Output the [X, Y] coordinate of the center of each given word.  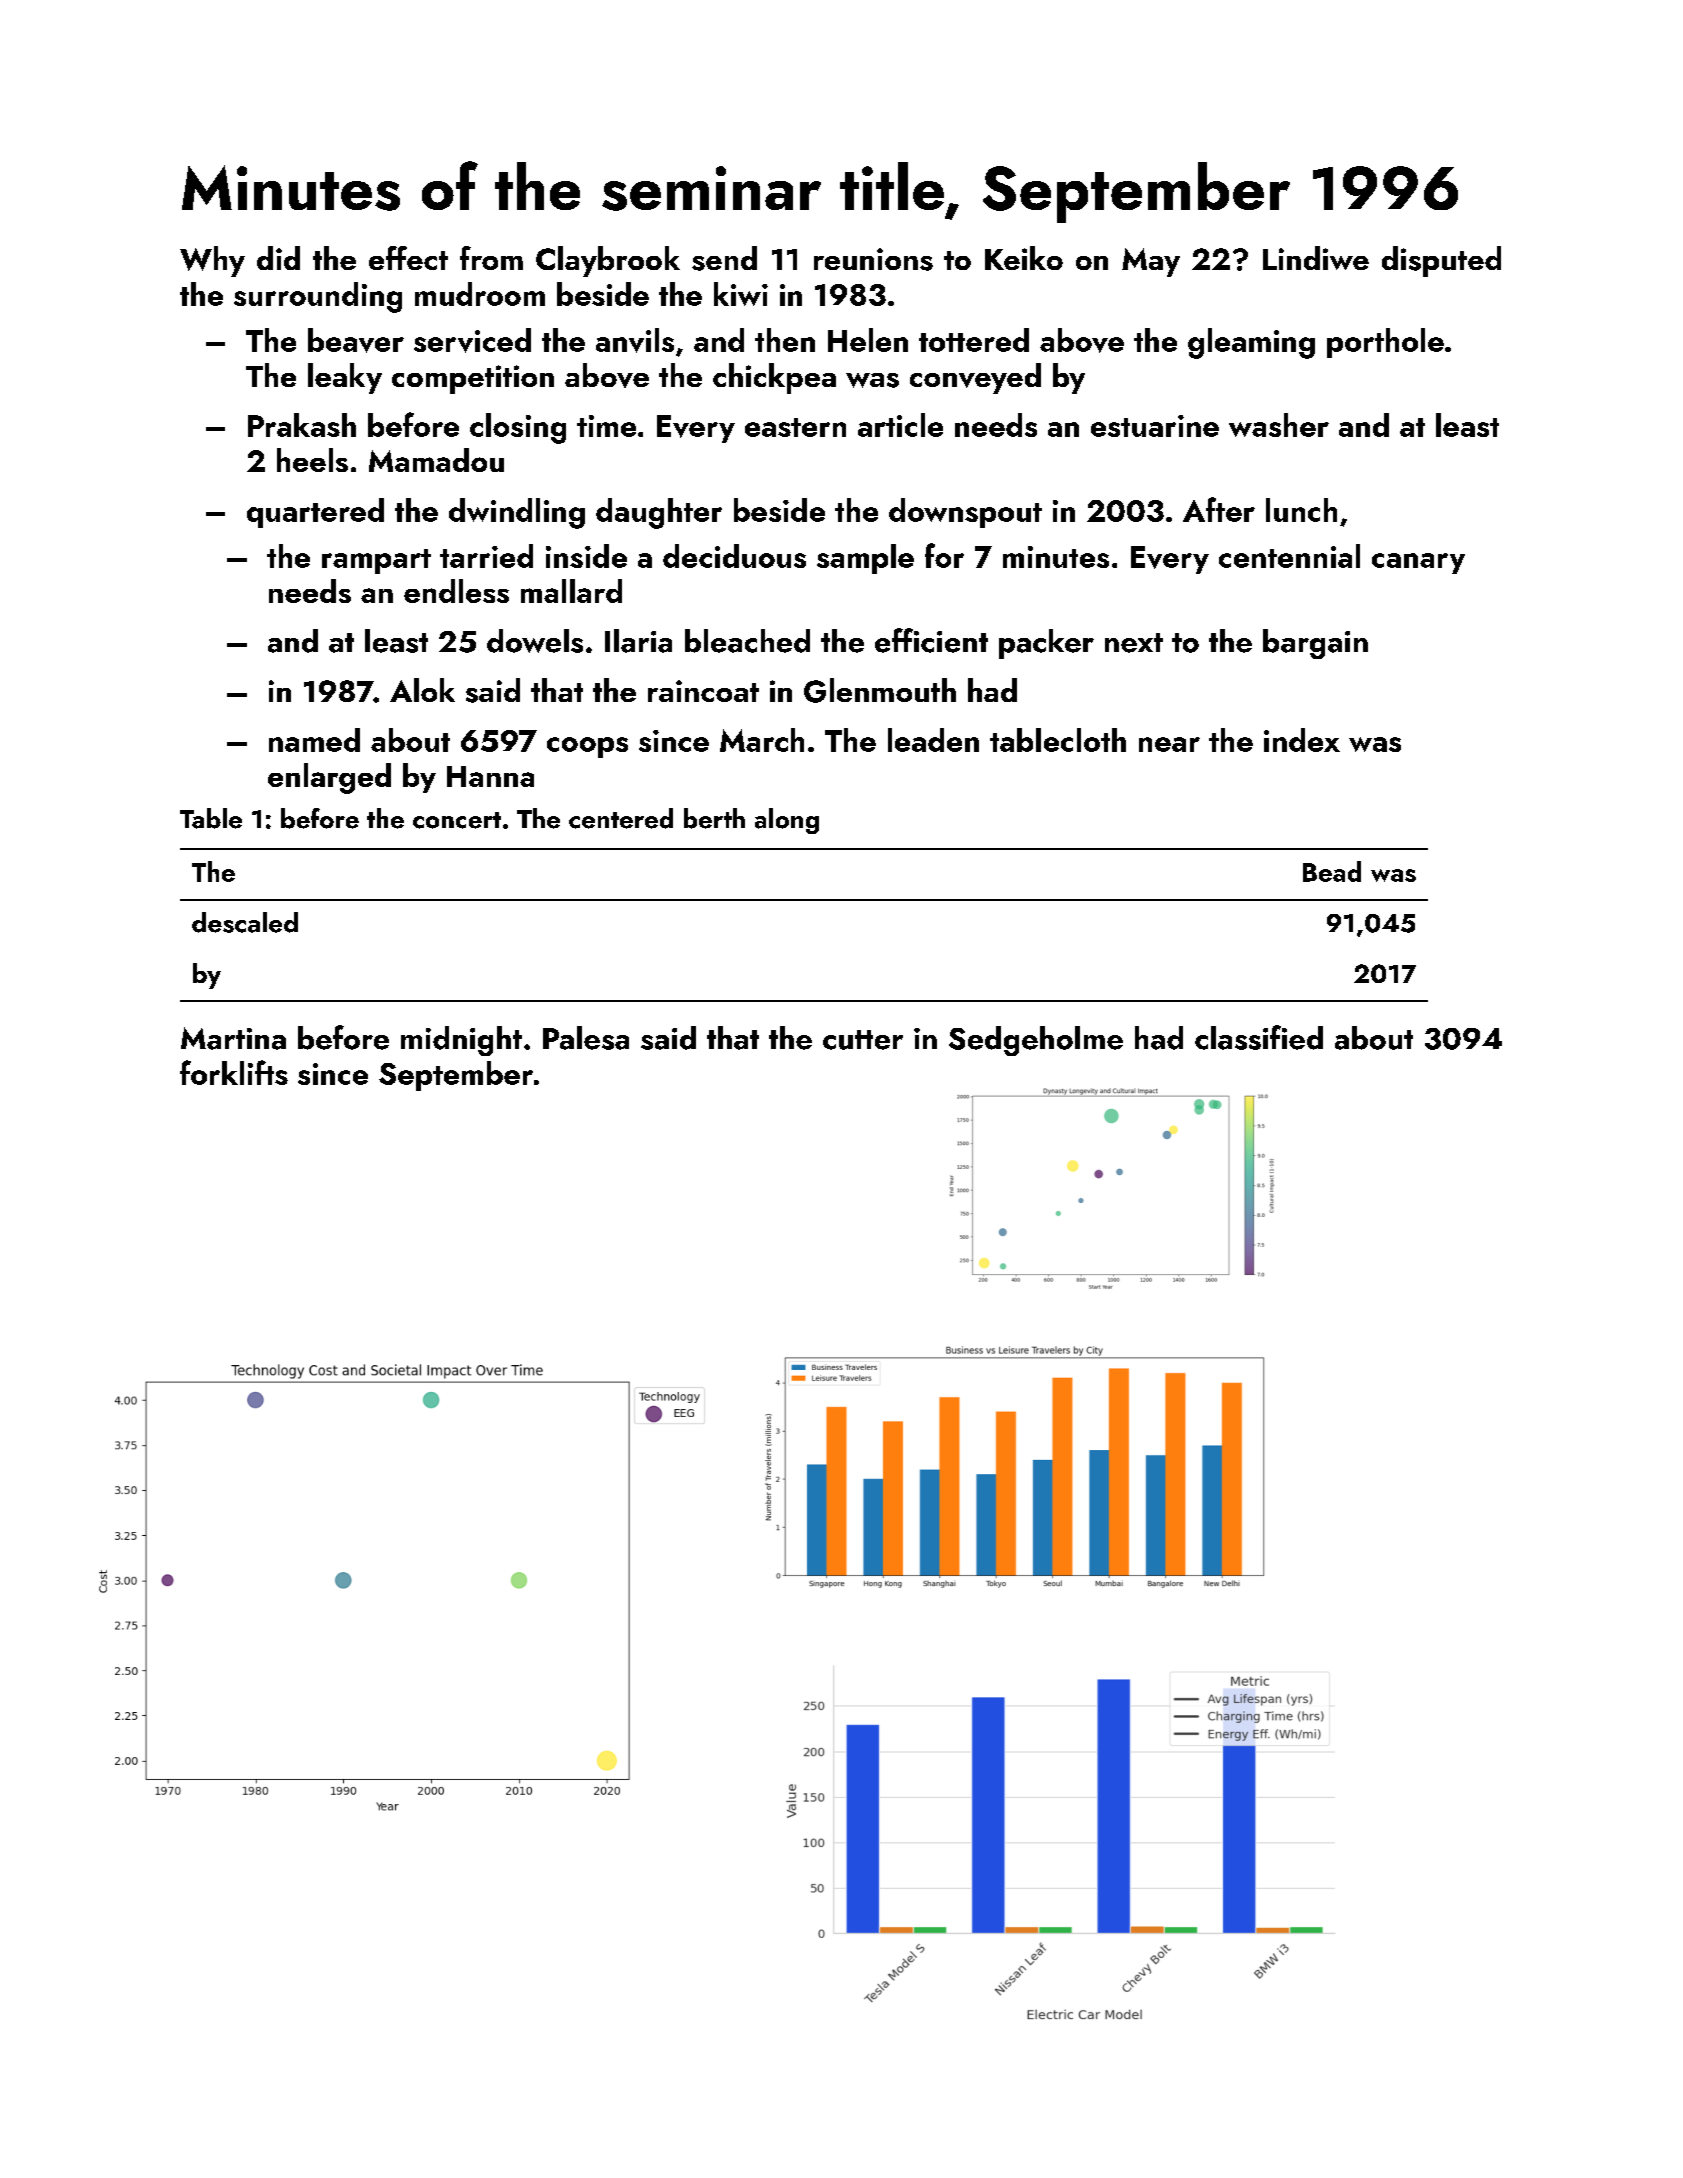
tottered [974, 340]
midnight [461, 1041]
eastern [795, 427]
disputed [1441, 261]
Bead [1332, 871]
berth [714, 818]
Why [212, 261]
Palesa [586, 1038]
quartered [315, 513]
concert [457, 820]
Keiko [1024, 258]
